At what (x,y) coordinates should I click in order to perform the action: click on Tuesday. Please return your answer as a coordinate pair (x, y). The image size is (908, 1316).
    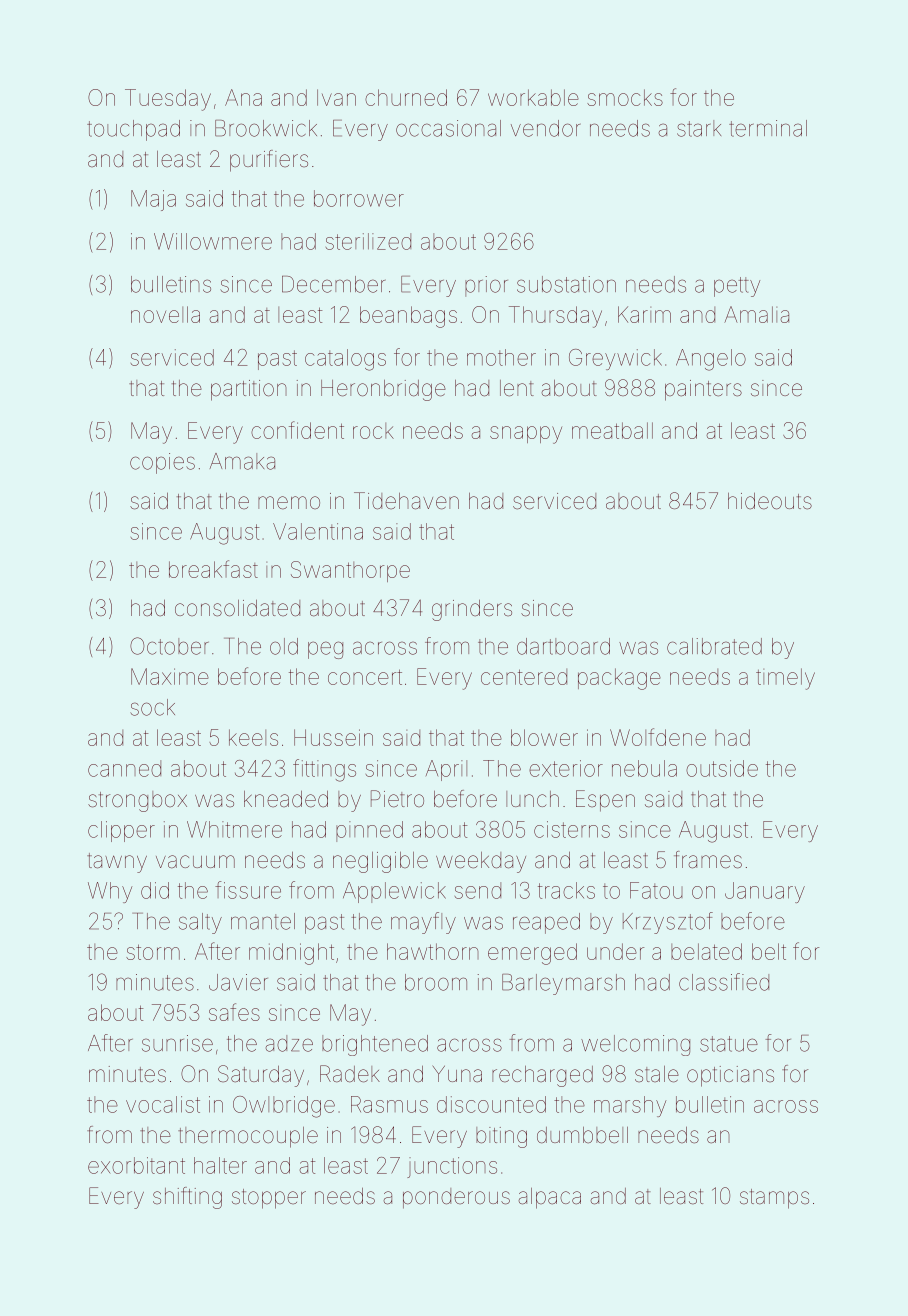
    Looking at the image, I should click on (168, 100).
